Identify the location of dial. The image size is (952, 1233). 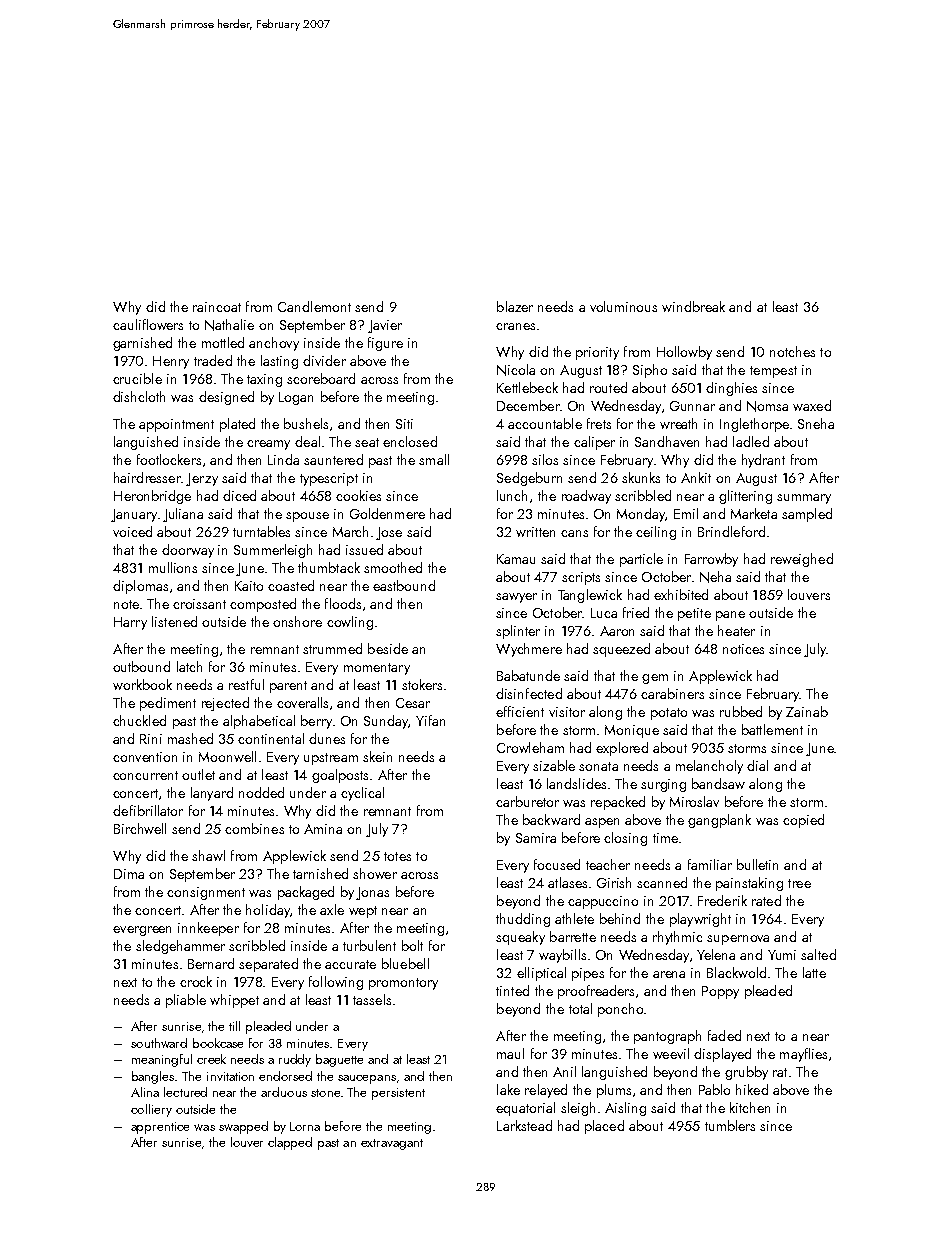
(757, 765).
